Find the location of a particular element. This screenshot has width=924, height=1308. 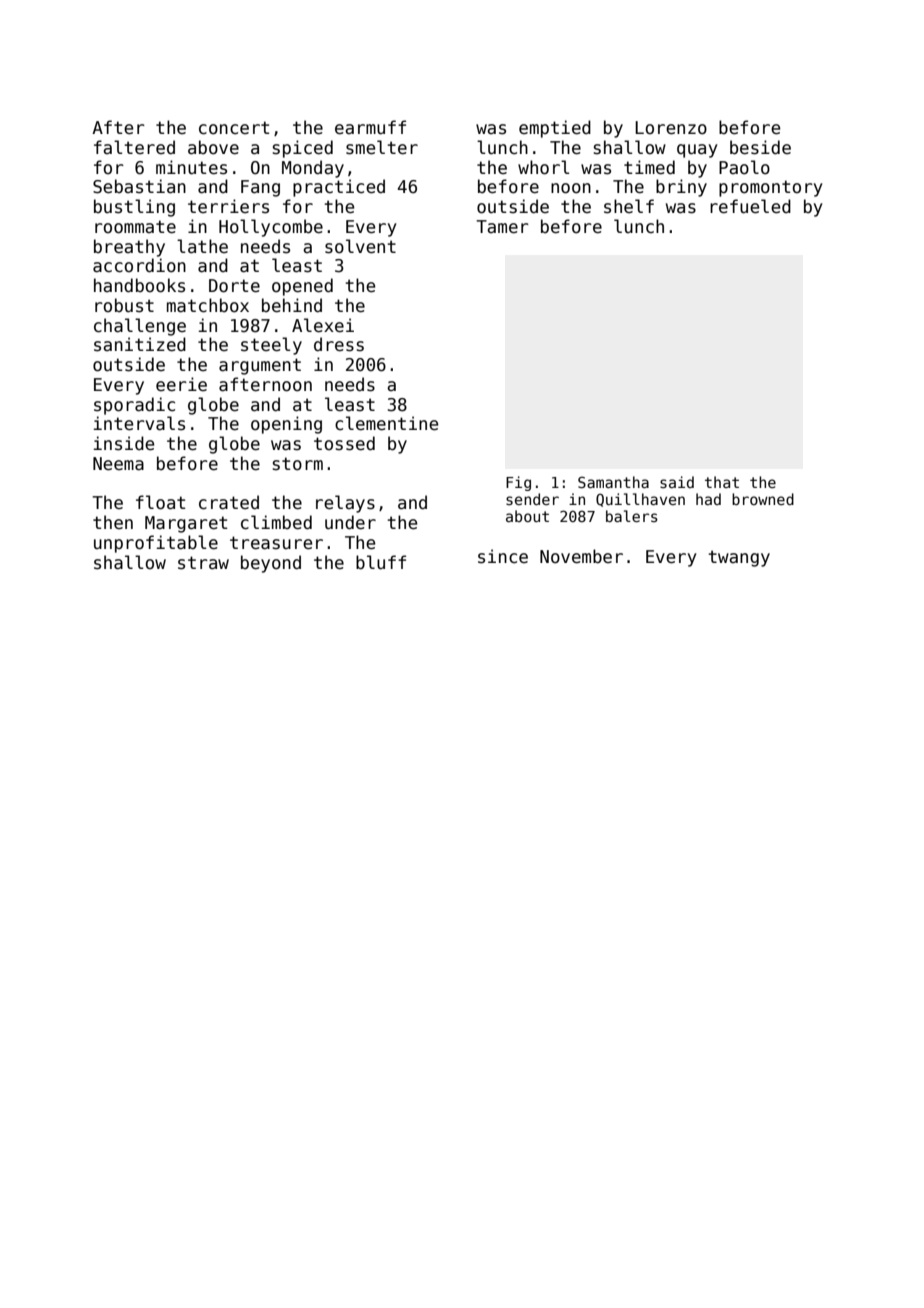

emptied is located at coordinates (555, 129).
